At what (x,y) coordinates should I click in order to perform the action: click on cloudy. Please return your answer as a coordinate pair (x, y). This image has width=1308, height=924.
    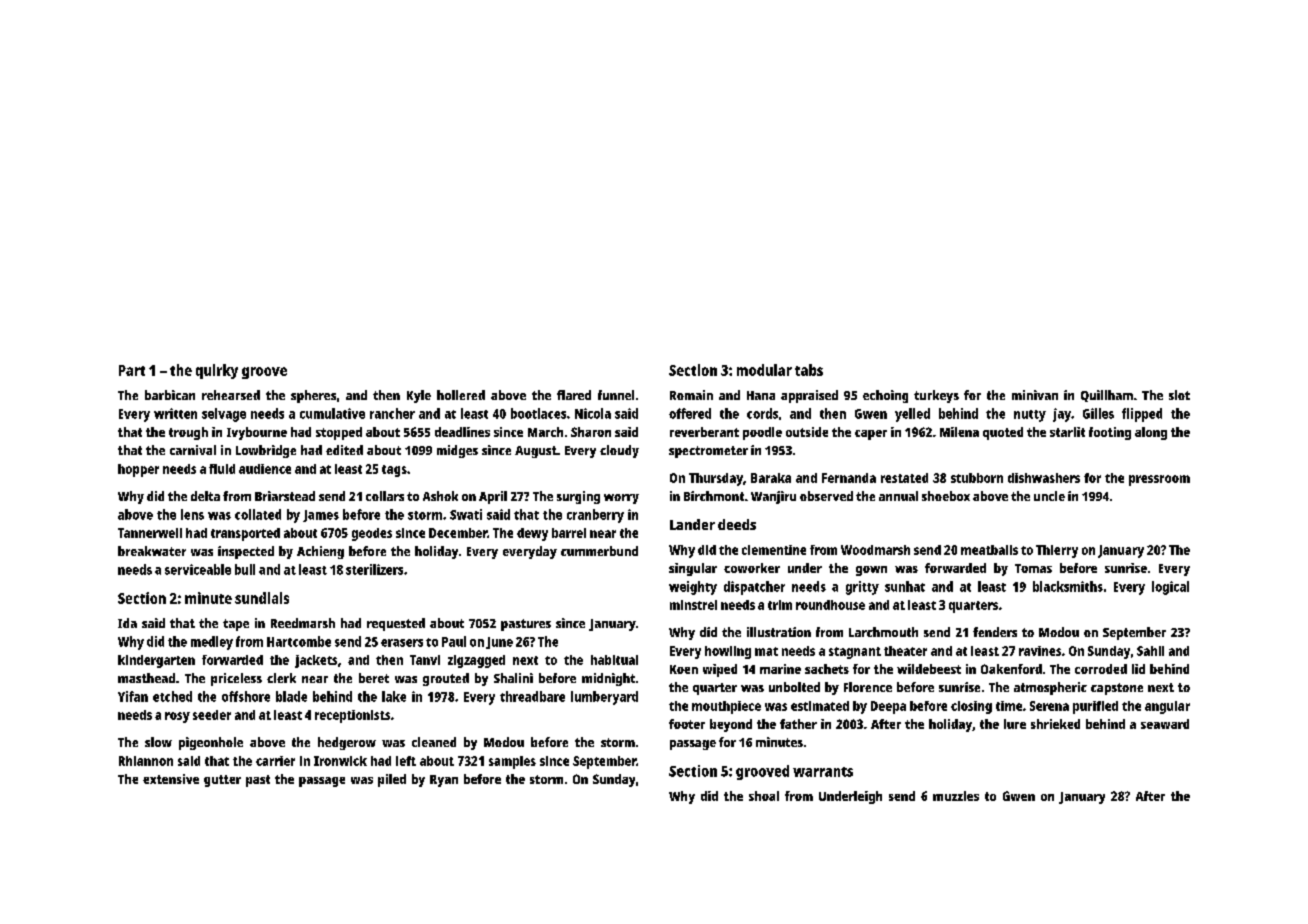
    Looking at the image, I should click on (619, 451).
